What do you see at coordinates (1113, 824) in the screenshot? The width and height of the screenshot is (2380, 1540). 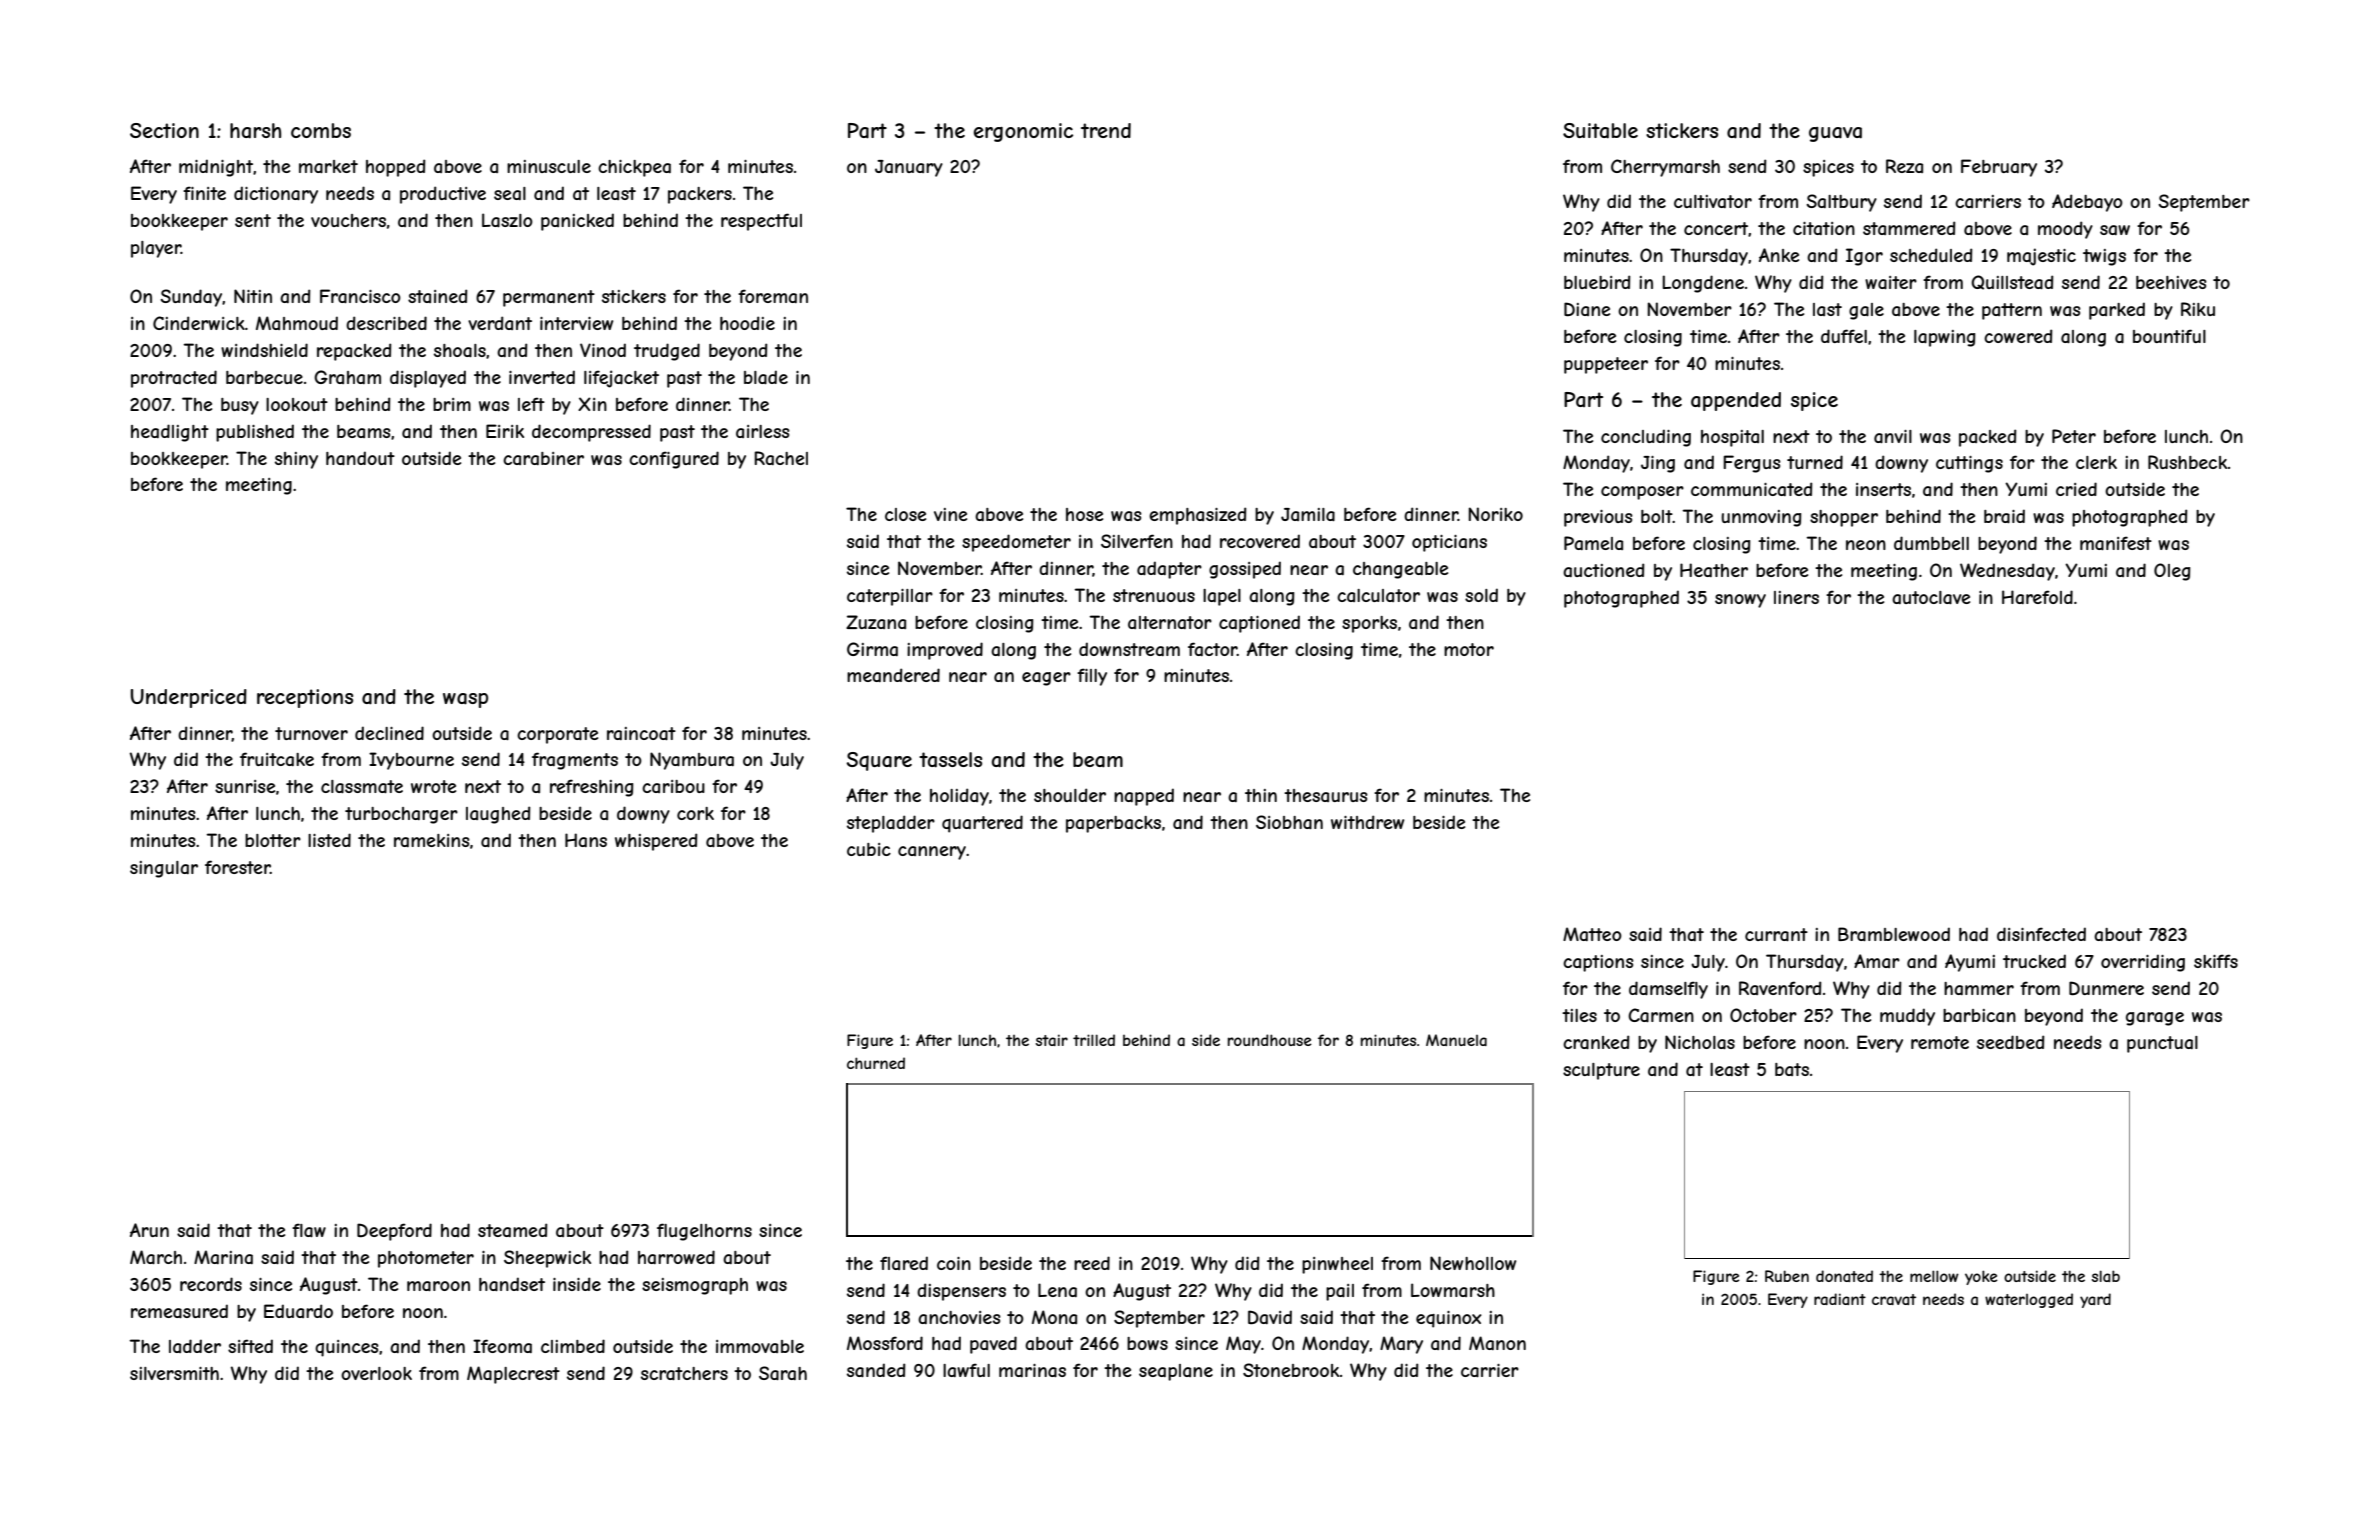 I see `paperbacks` at bounding box center [1113, 824].
